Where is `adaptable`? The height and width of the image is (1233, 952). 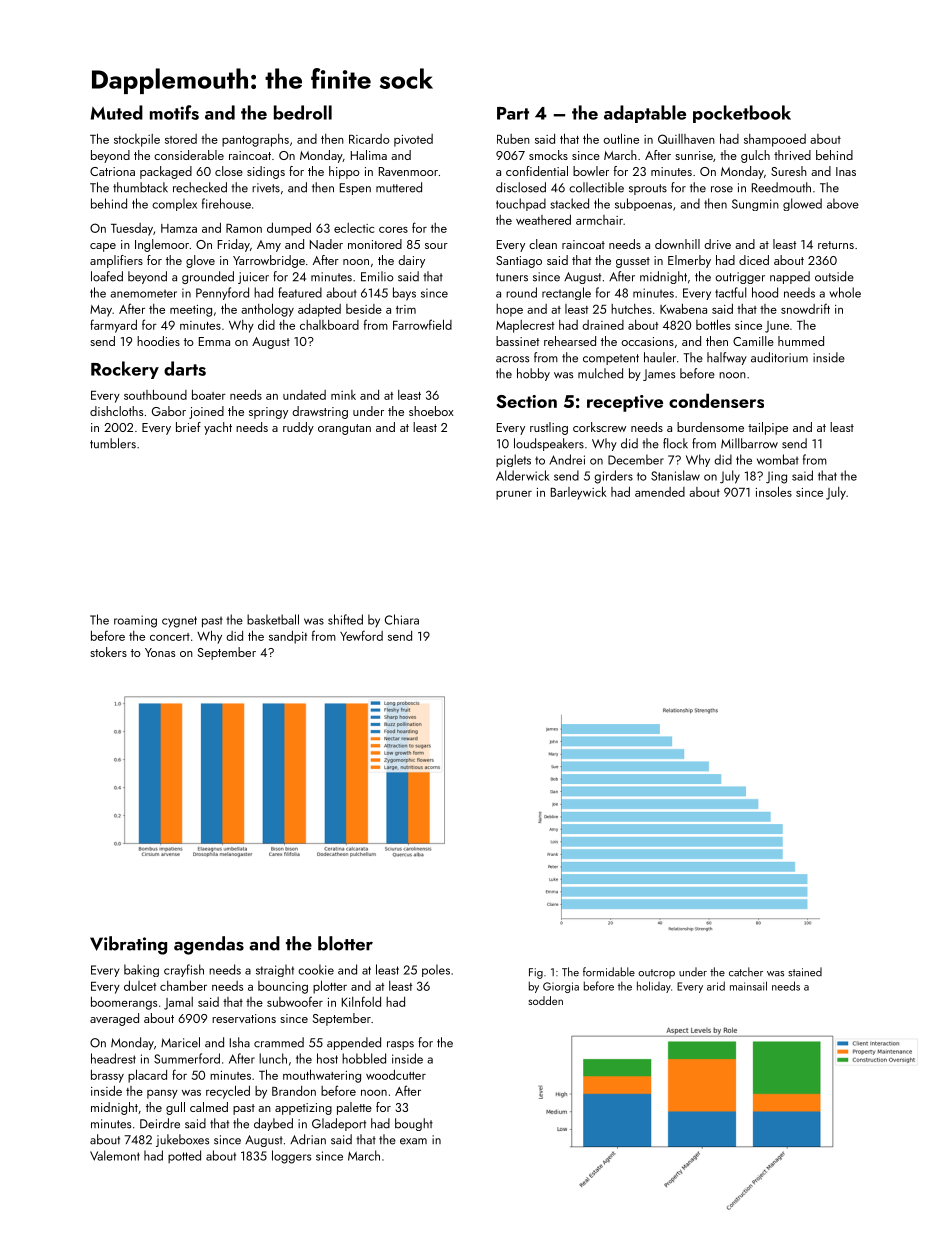
adaptable is located at coordinates (645, 114).
